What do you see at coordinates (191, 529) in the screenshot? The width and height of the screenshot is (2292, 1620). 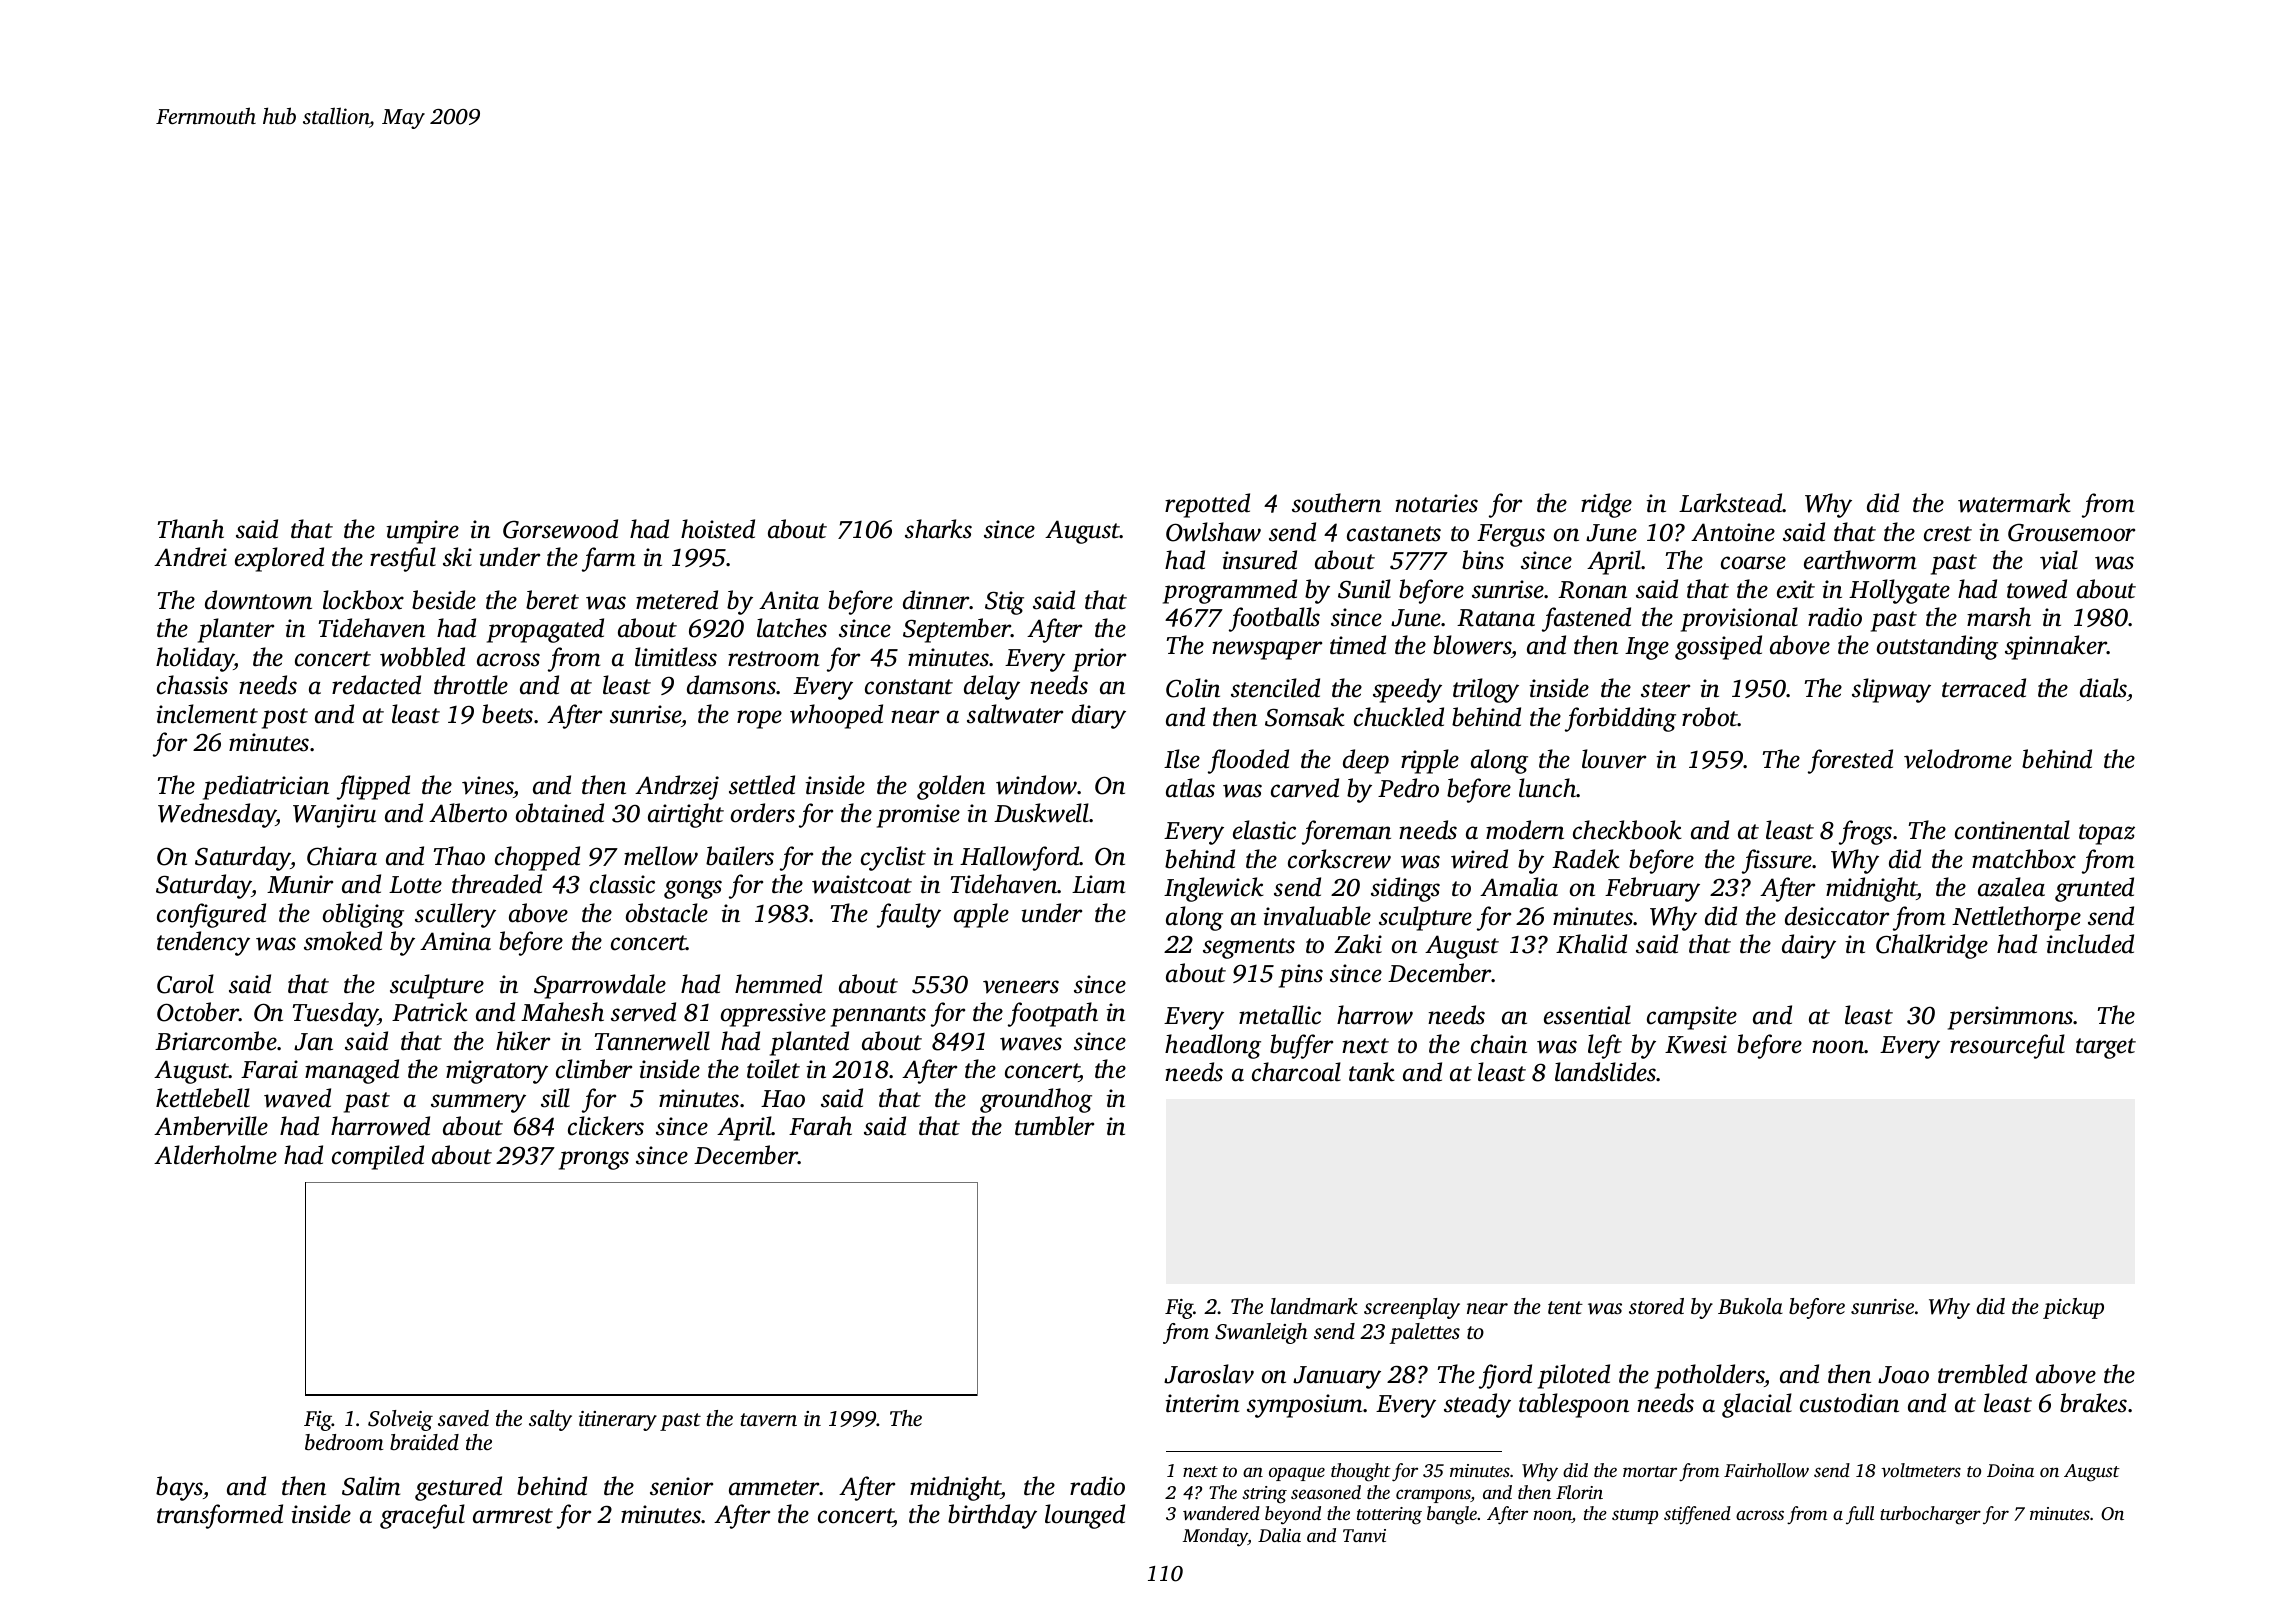 I see `Thanh` at bounding box center [191, 529].
